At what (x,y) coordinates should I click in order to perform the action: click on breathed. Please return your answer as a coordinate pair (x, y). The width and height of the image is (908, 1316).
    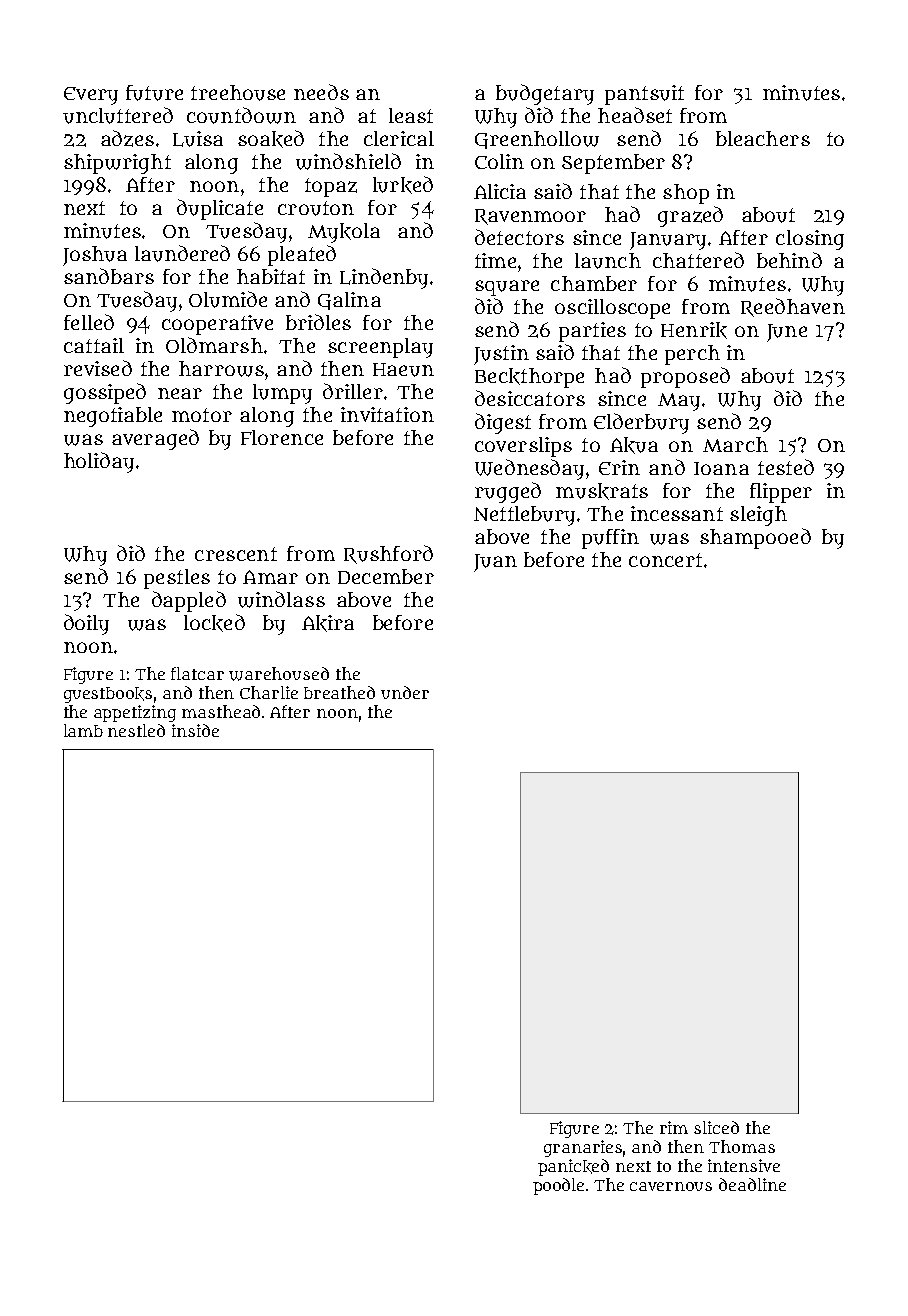
    Looking at the image, I should click on (339, 692).
